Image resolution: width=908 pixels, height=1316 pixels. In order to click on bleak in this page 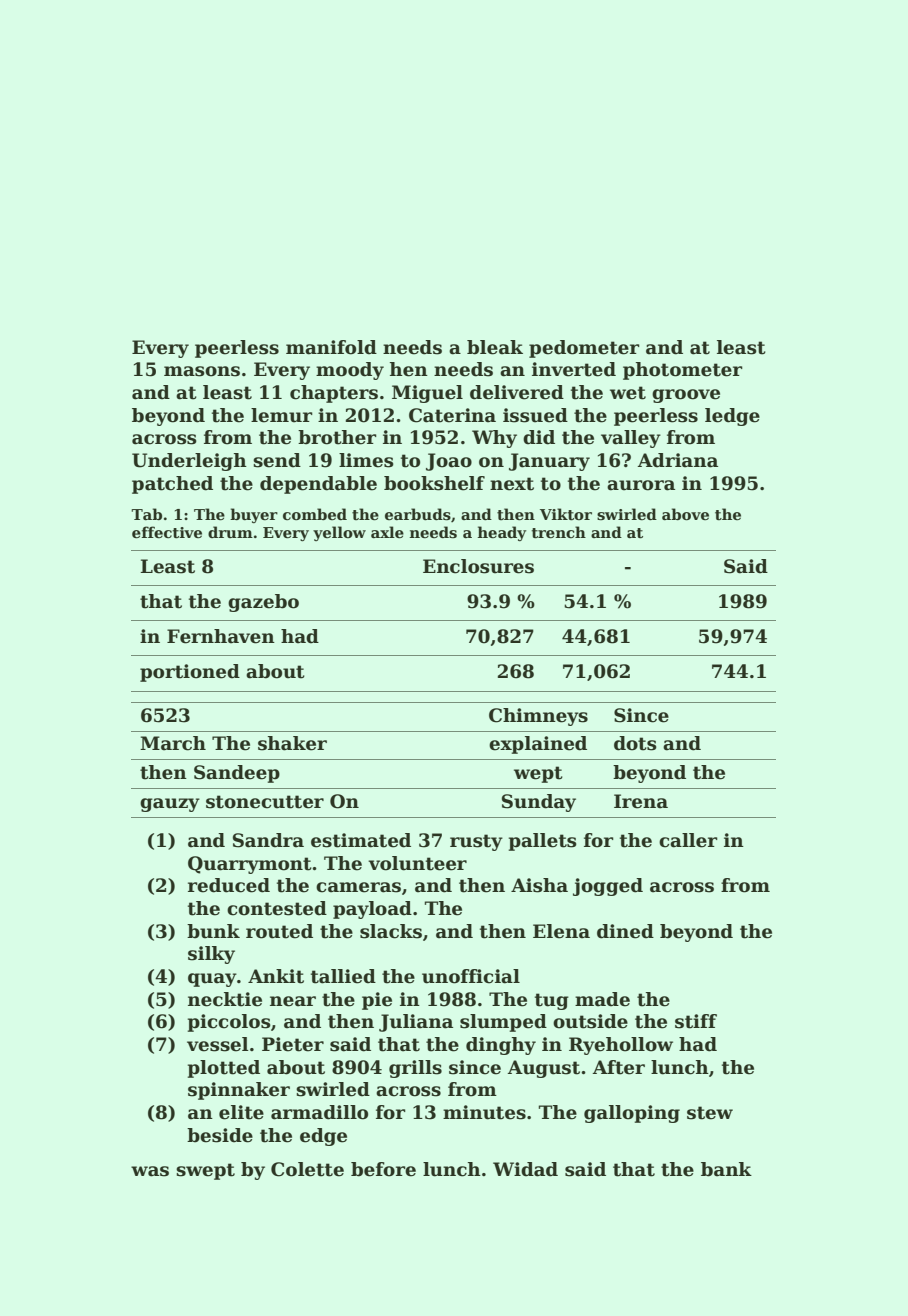, I will do `click(495, 347)`.
